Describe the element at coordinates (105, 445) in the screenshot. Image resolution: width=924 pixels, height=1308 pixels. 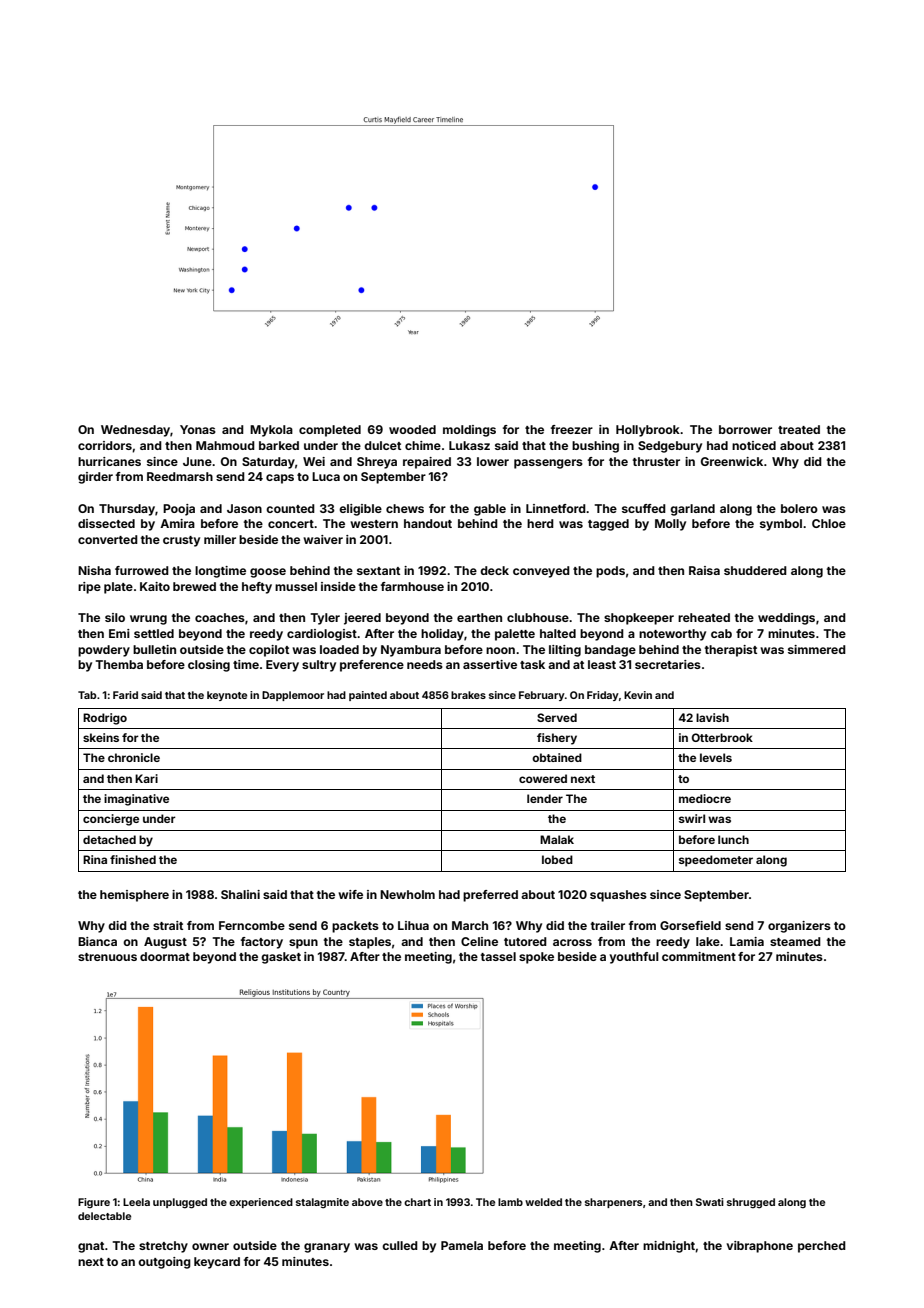
I see `corridors` at that location.
